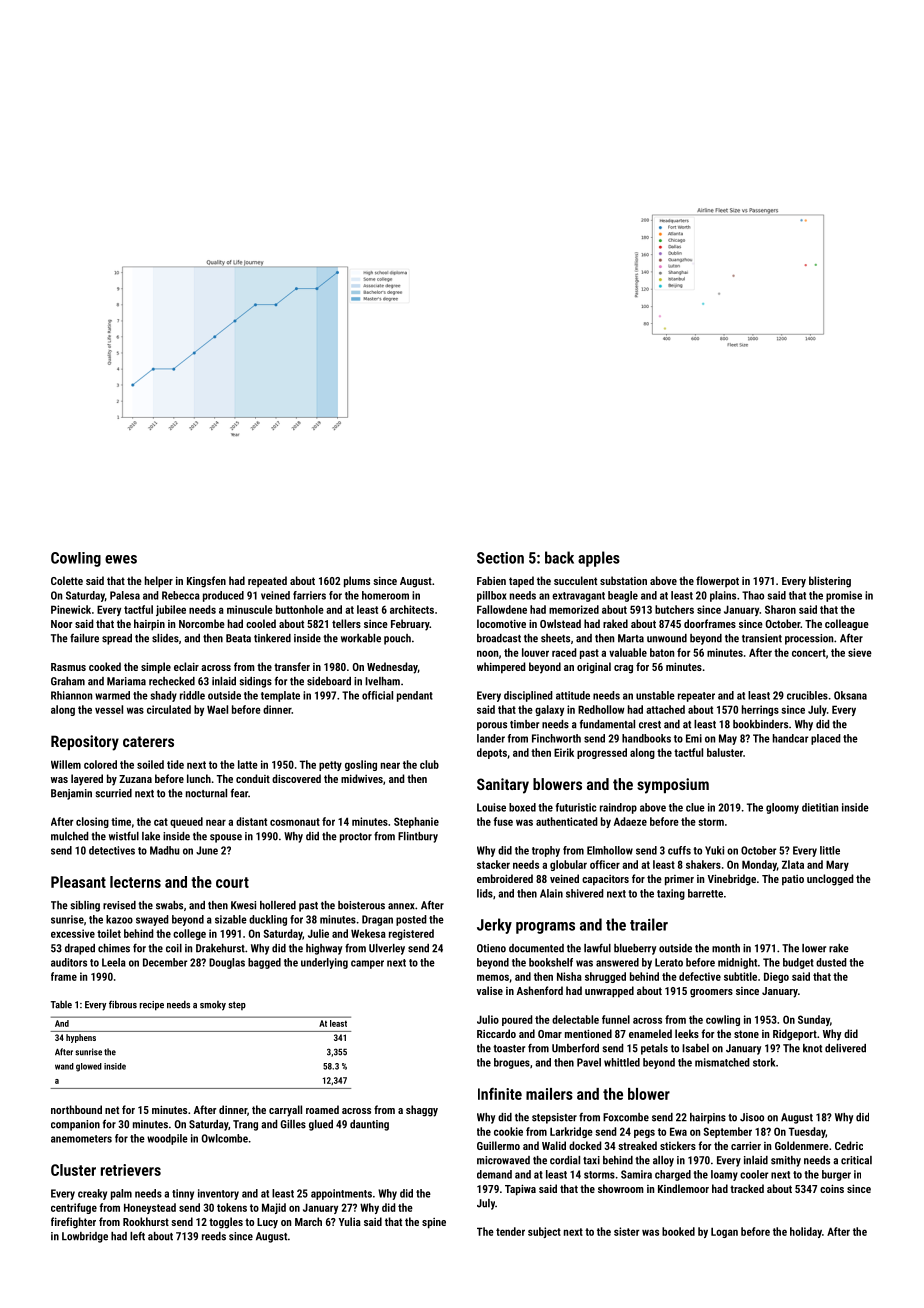 The height and width of the screenshot is (1308, 924). I want to click on blistering, so click(830, 582).
